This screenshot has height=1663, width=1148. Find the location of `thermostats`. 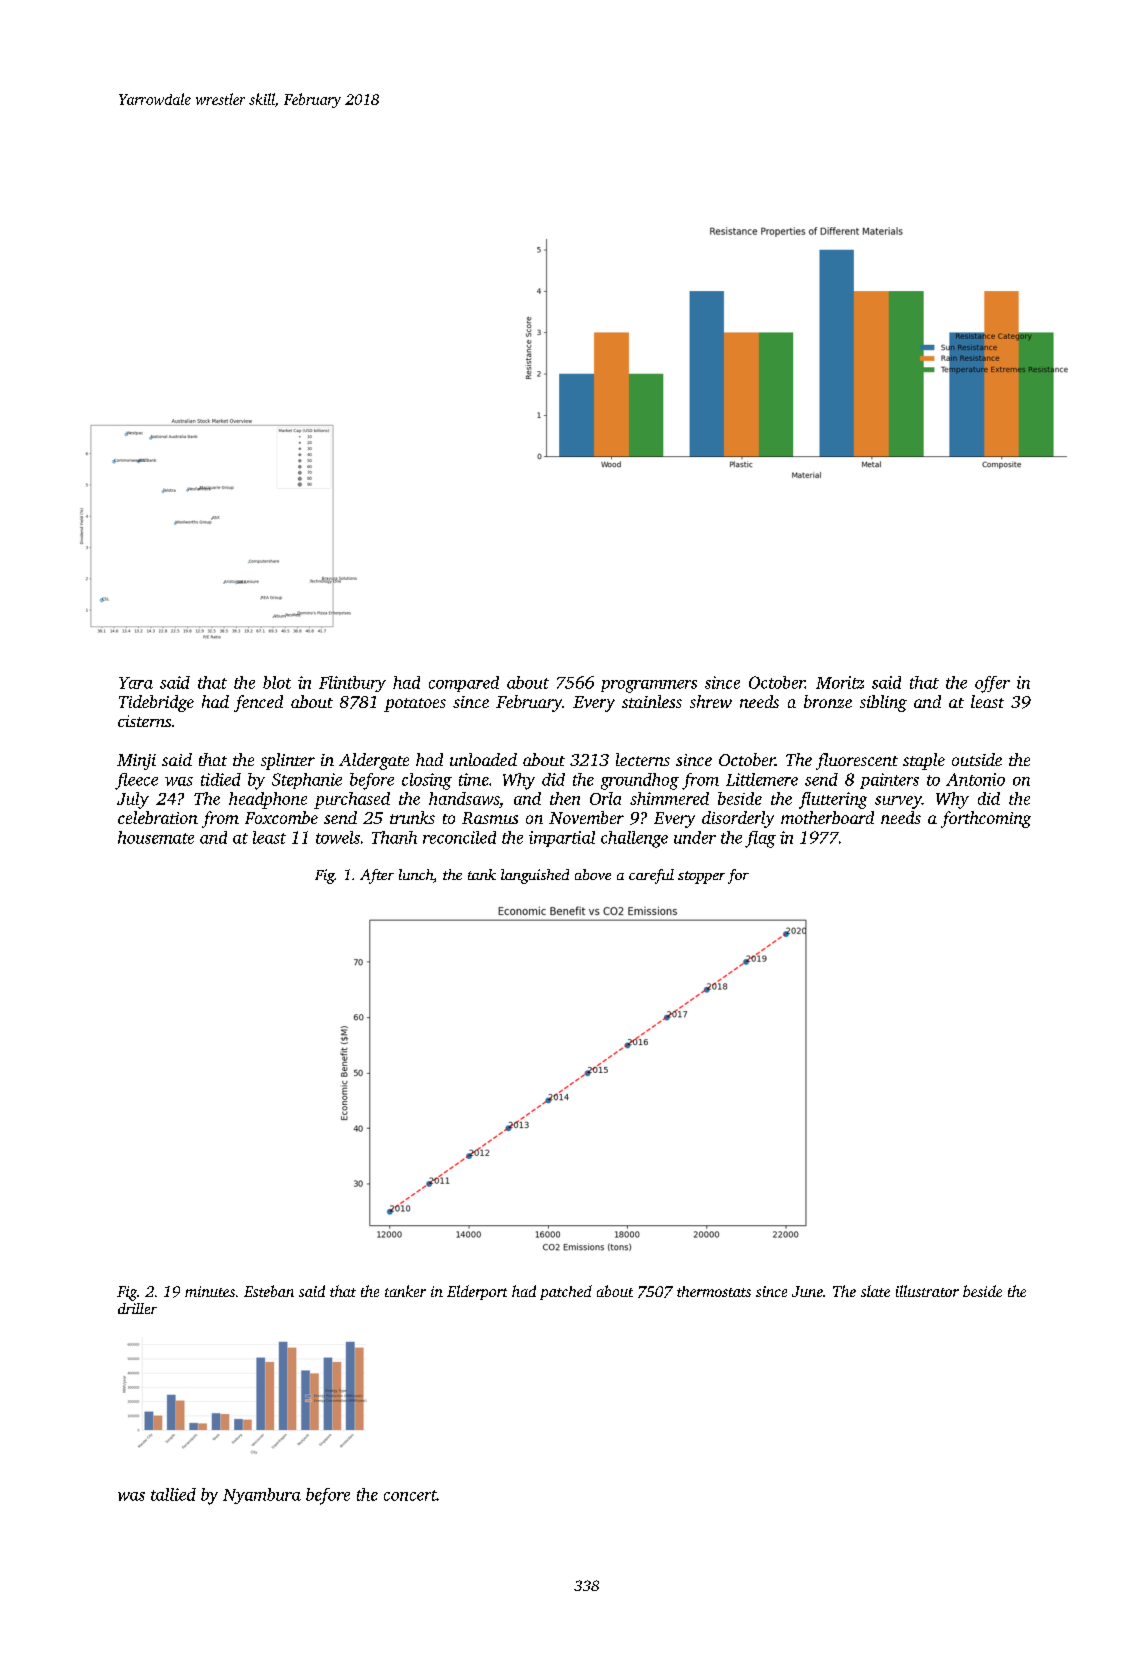

thermostats is located at coordinates (714, 1291).
